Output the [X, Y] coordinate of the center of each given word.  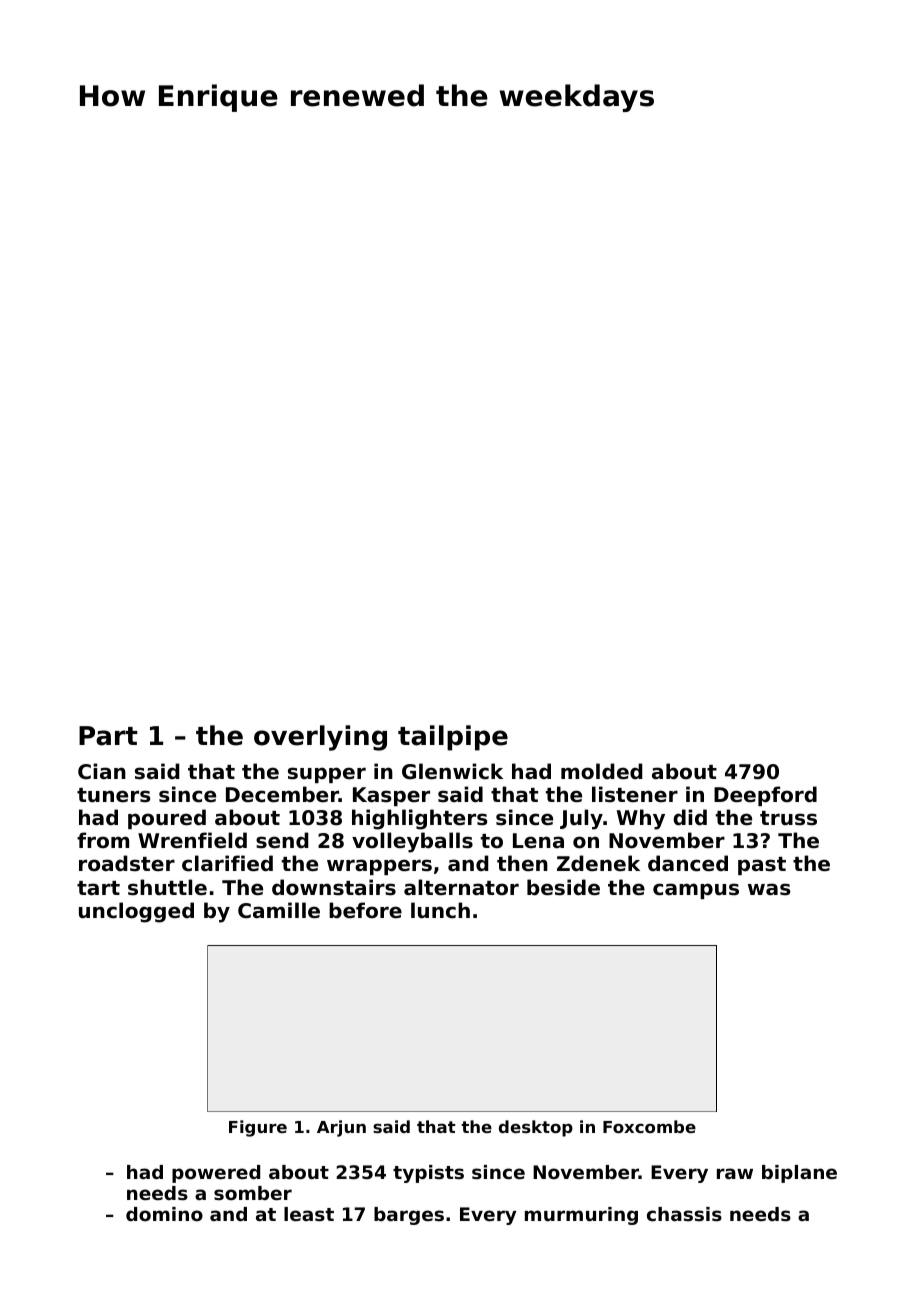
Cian [102, 771]
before [365, 910]
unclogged [136, 912]
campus [696, 891]
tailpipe [453, 738]
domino [164, 1214]
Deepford [765, 796]
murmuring [581, 1216]
